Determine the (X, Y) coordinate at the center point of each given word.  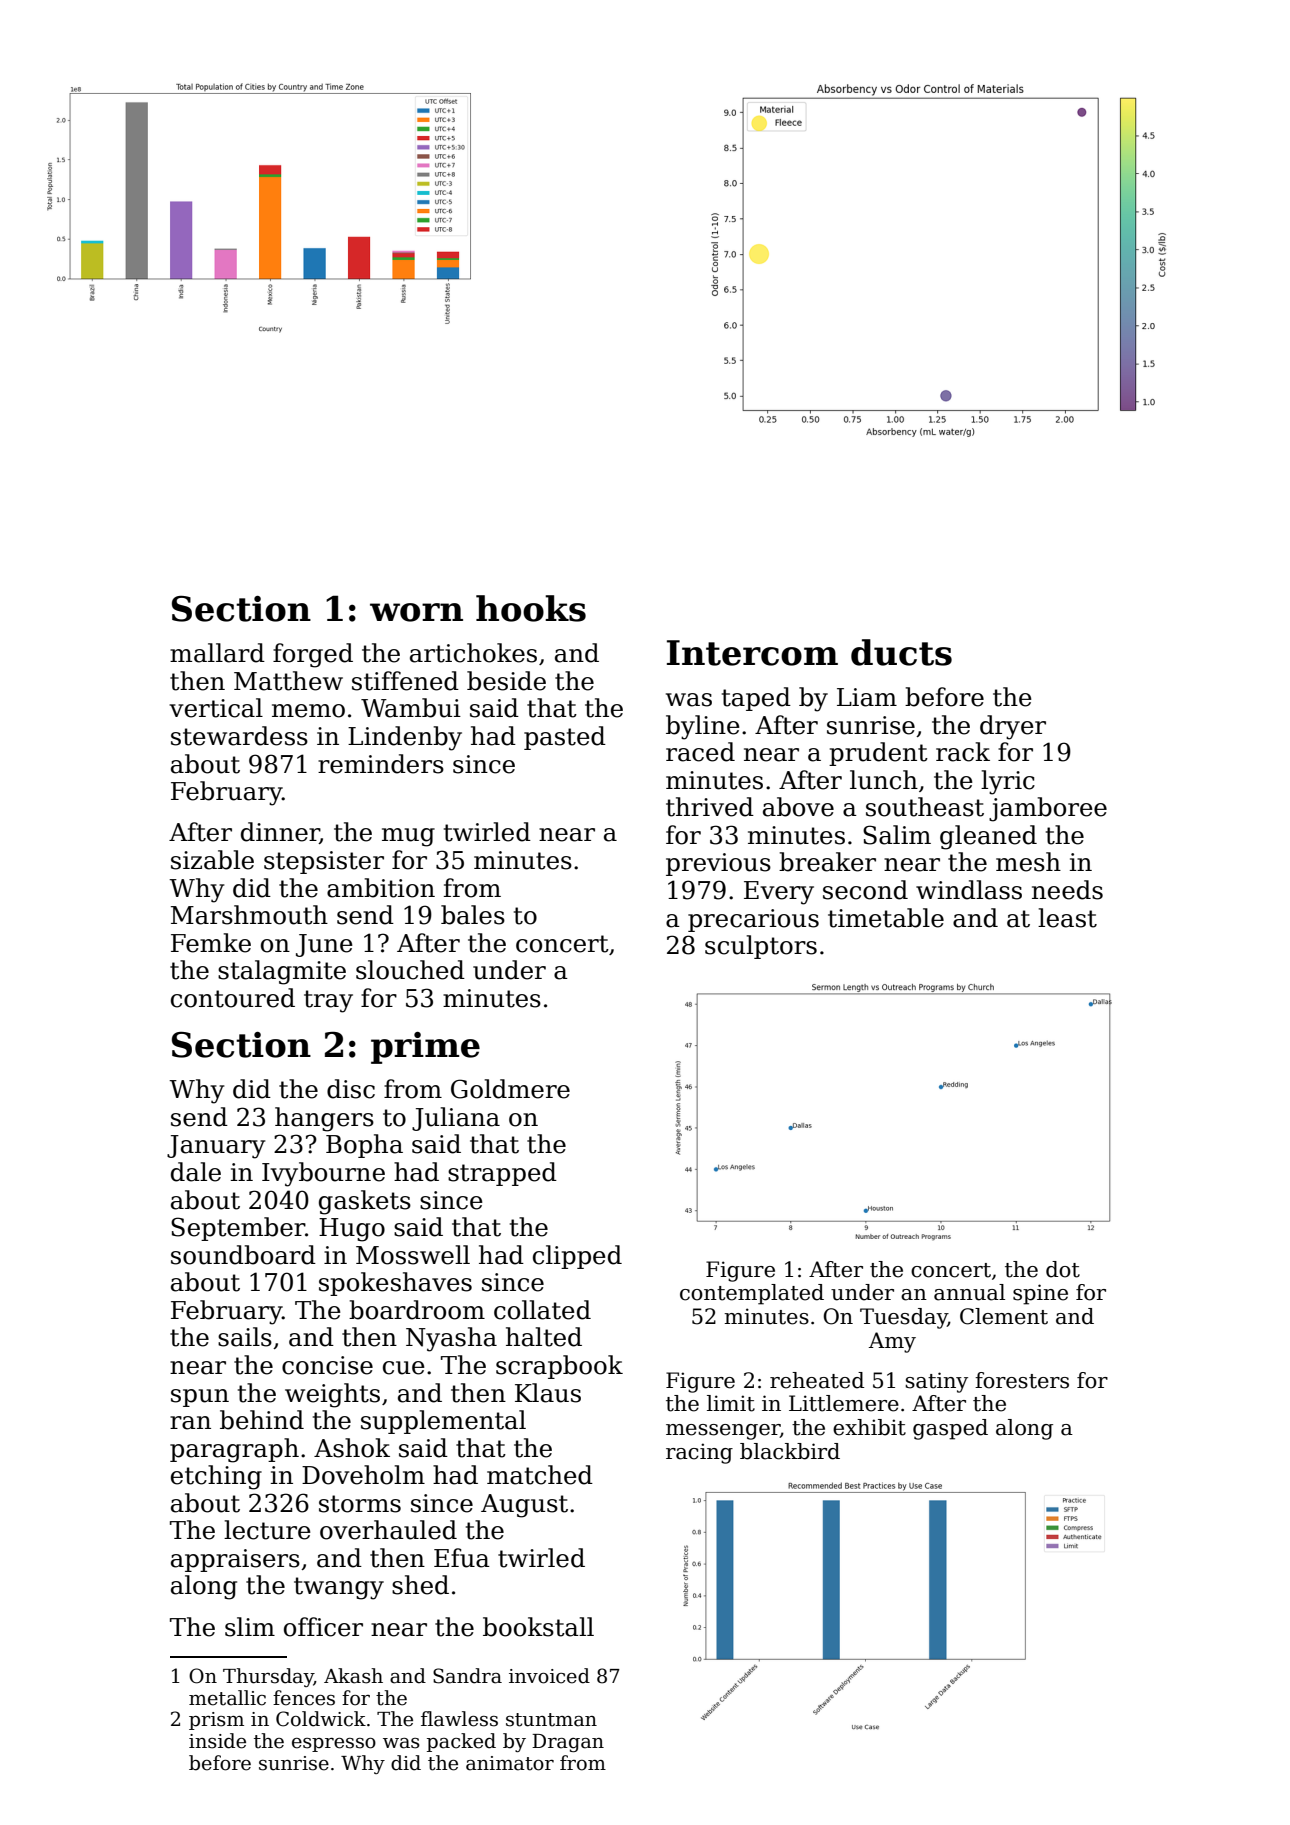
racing (699, 1453)
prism (216, 1721)
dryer (1013, 727)
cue (404, 1368)
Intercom (752, 653)
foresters (1022, 1380)
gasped (950, 1429)
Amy (892, 1342)
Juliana (456, 1119)
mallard (217, 653)
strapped (502, 1174)
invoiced (549, 1676)
